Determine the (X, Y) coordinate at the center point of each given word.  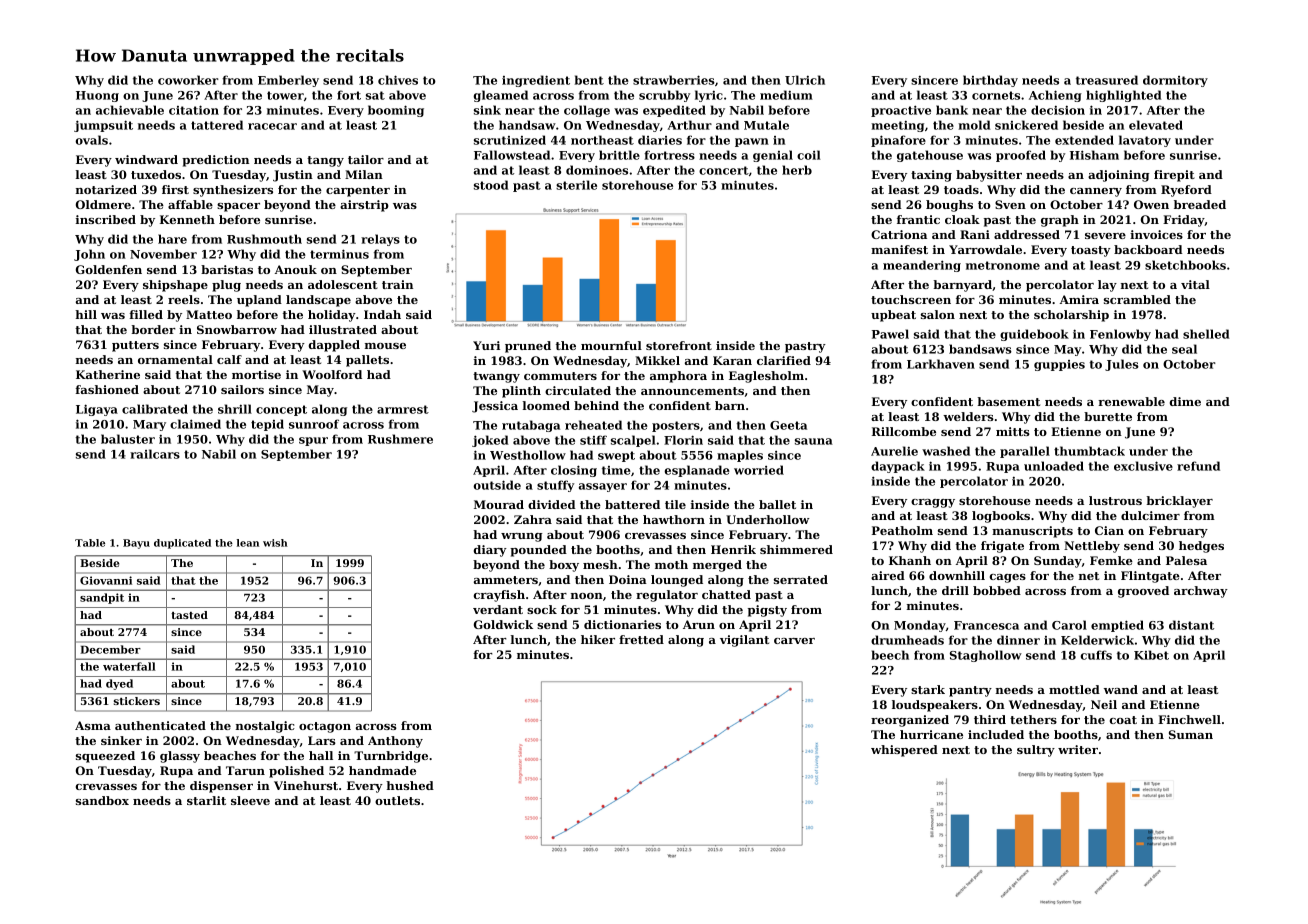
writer (1078, 749)
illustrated (343, 329)
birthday (990, 81)
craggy (933, 503)
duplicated (182, 544)
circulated (578, 390)
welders (968, 416)
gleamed (500, 96)
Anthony (395, 742)
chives (398, 80)
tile (675, 504)
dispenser (221, 787)
